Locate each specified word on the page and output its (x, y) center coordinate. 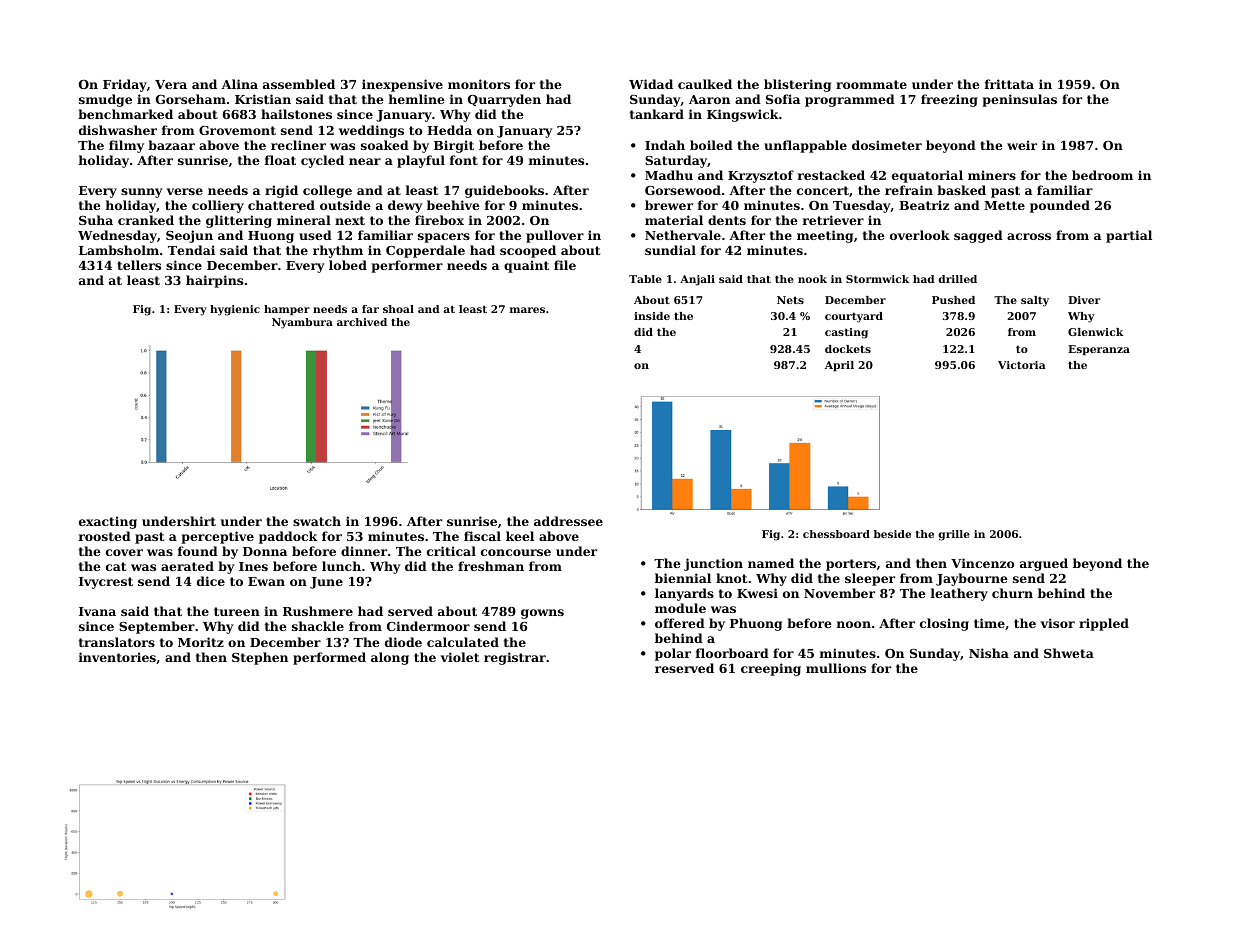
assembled (299, 84)
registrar (515, 658)
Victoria (1022, 365)
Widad (651, 84)
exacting (108, 522)
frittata (1009, 84)
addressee (568, 521)
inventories (117, 657)
